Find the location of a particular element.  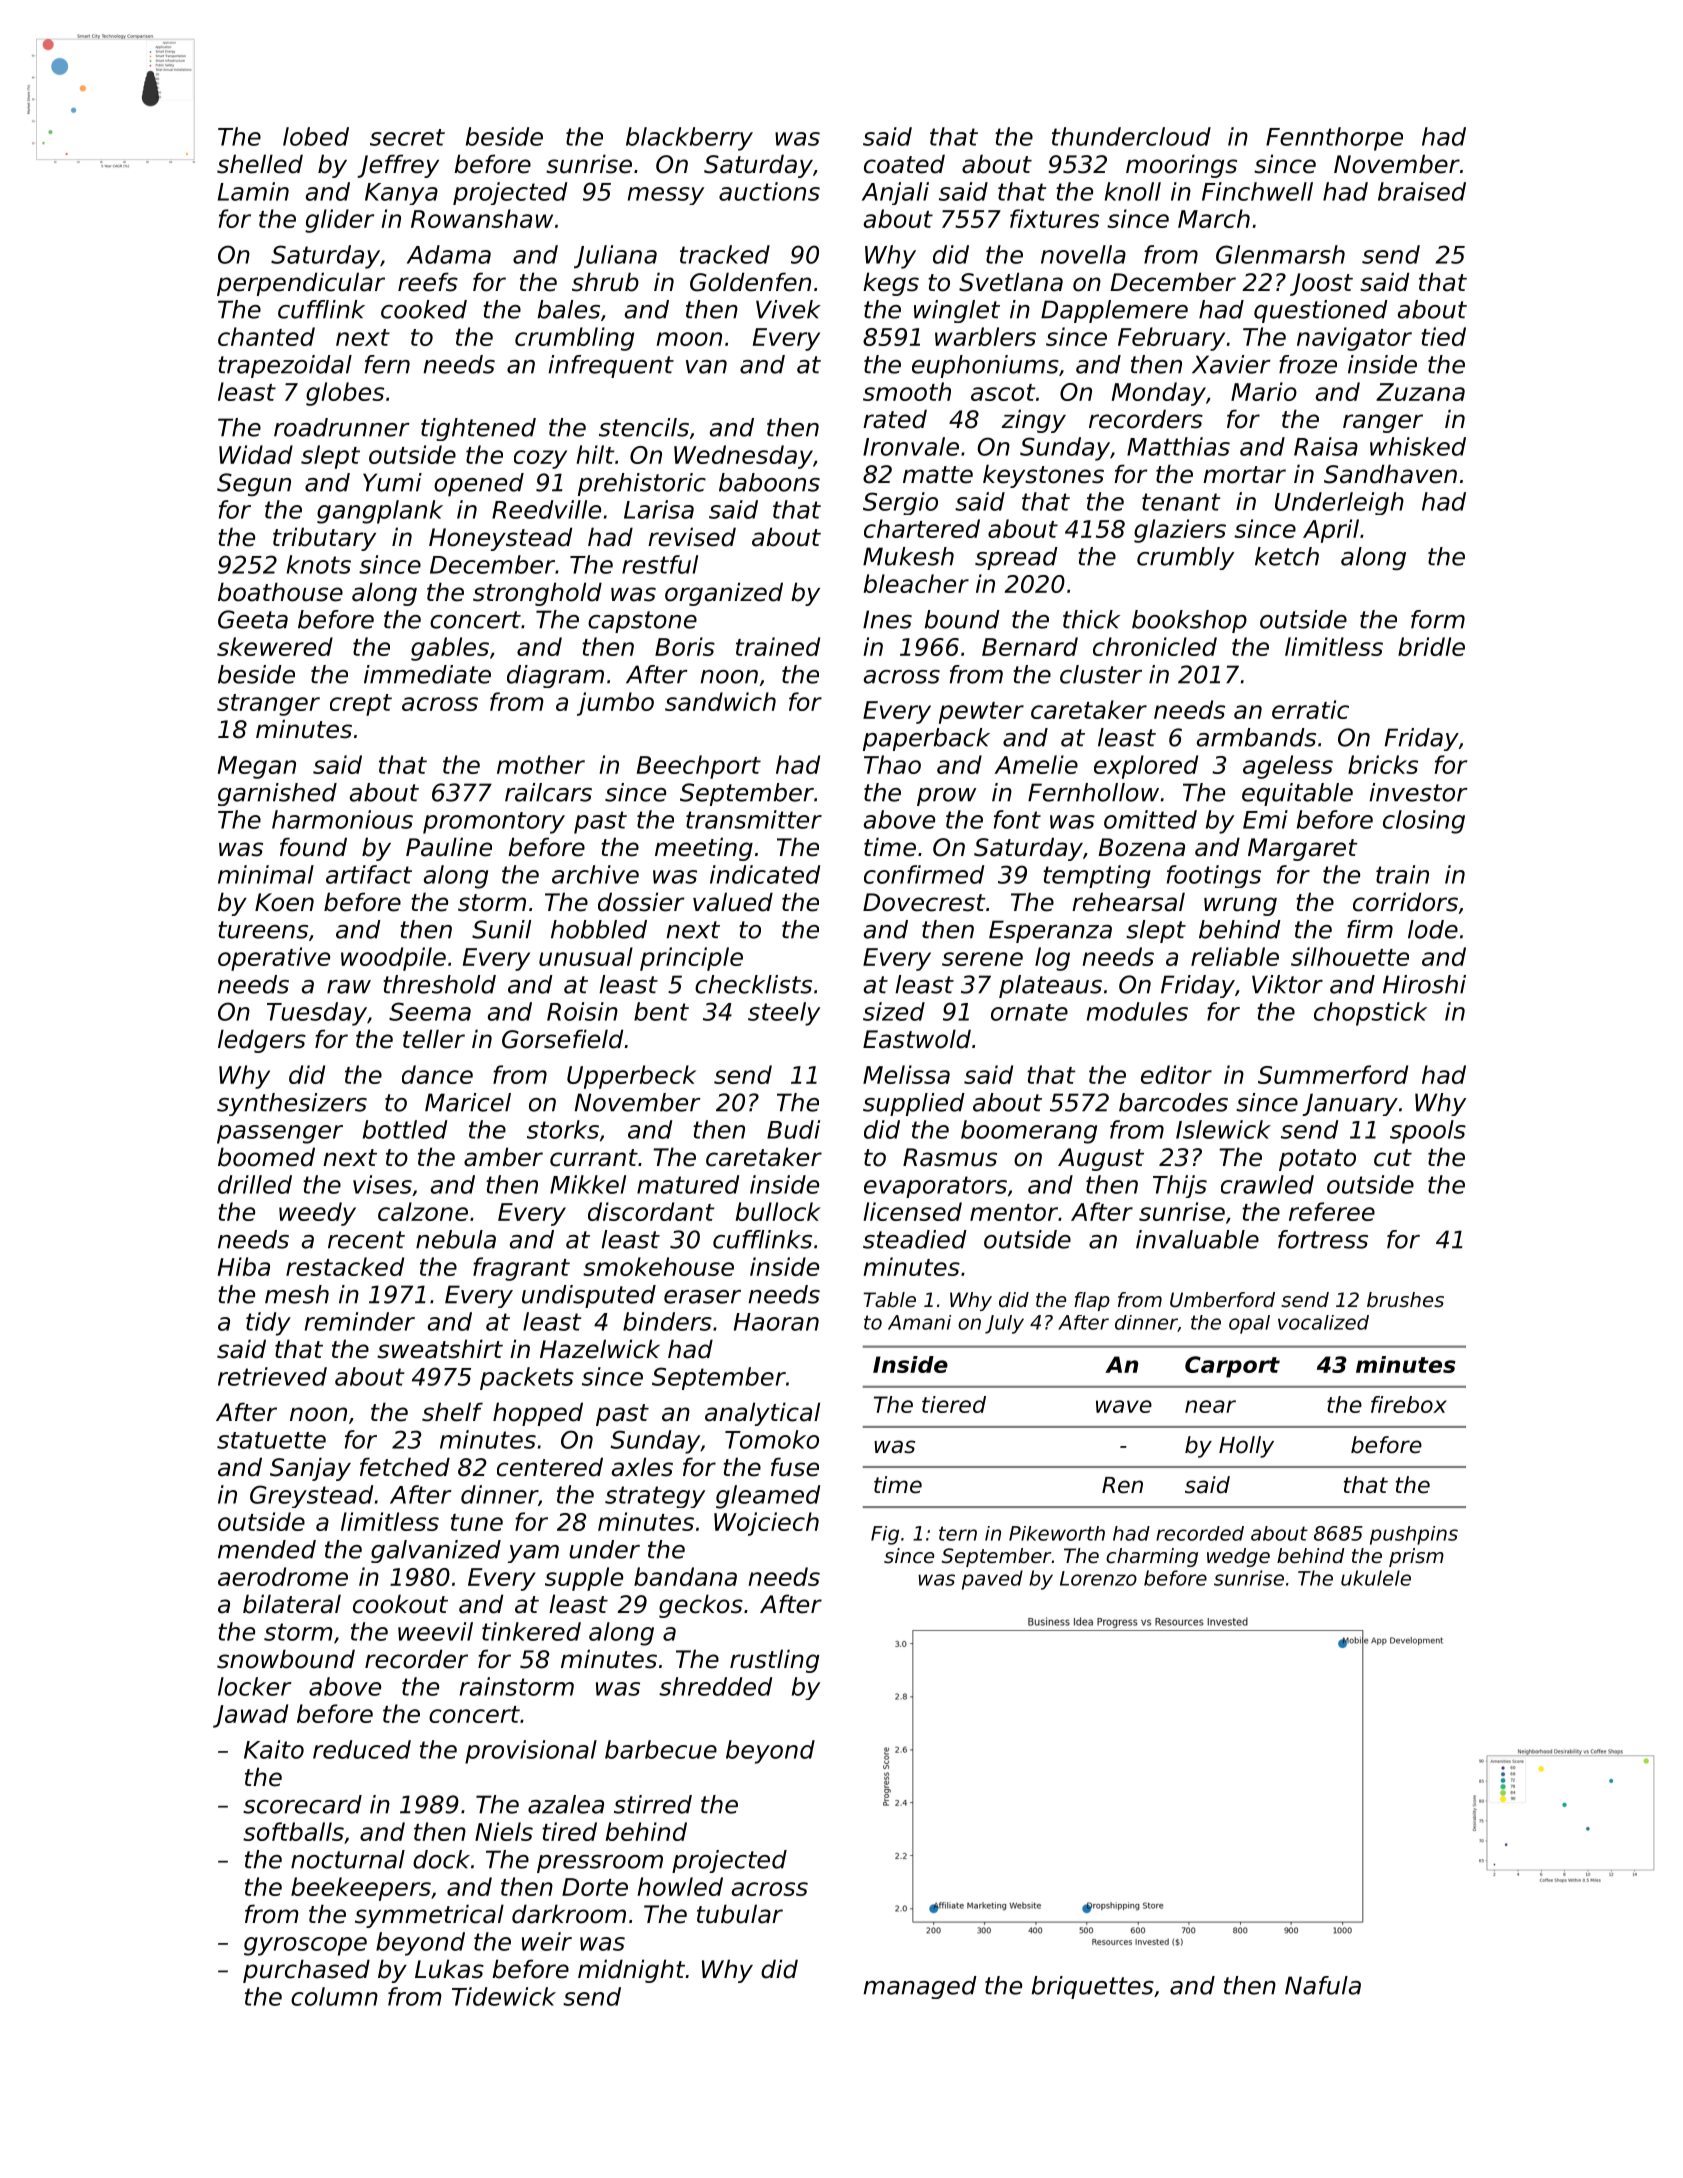

whisked is located at coordinates (1418, 446).
